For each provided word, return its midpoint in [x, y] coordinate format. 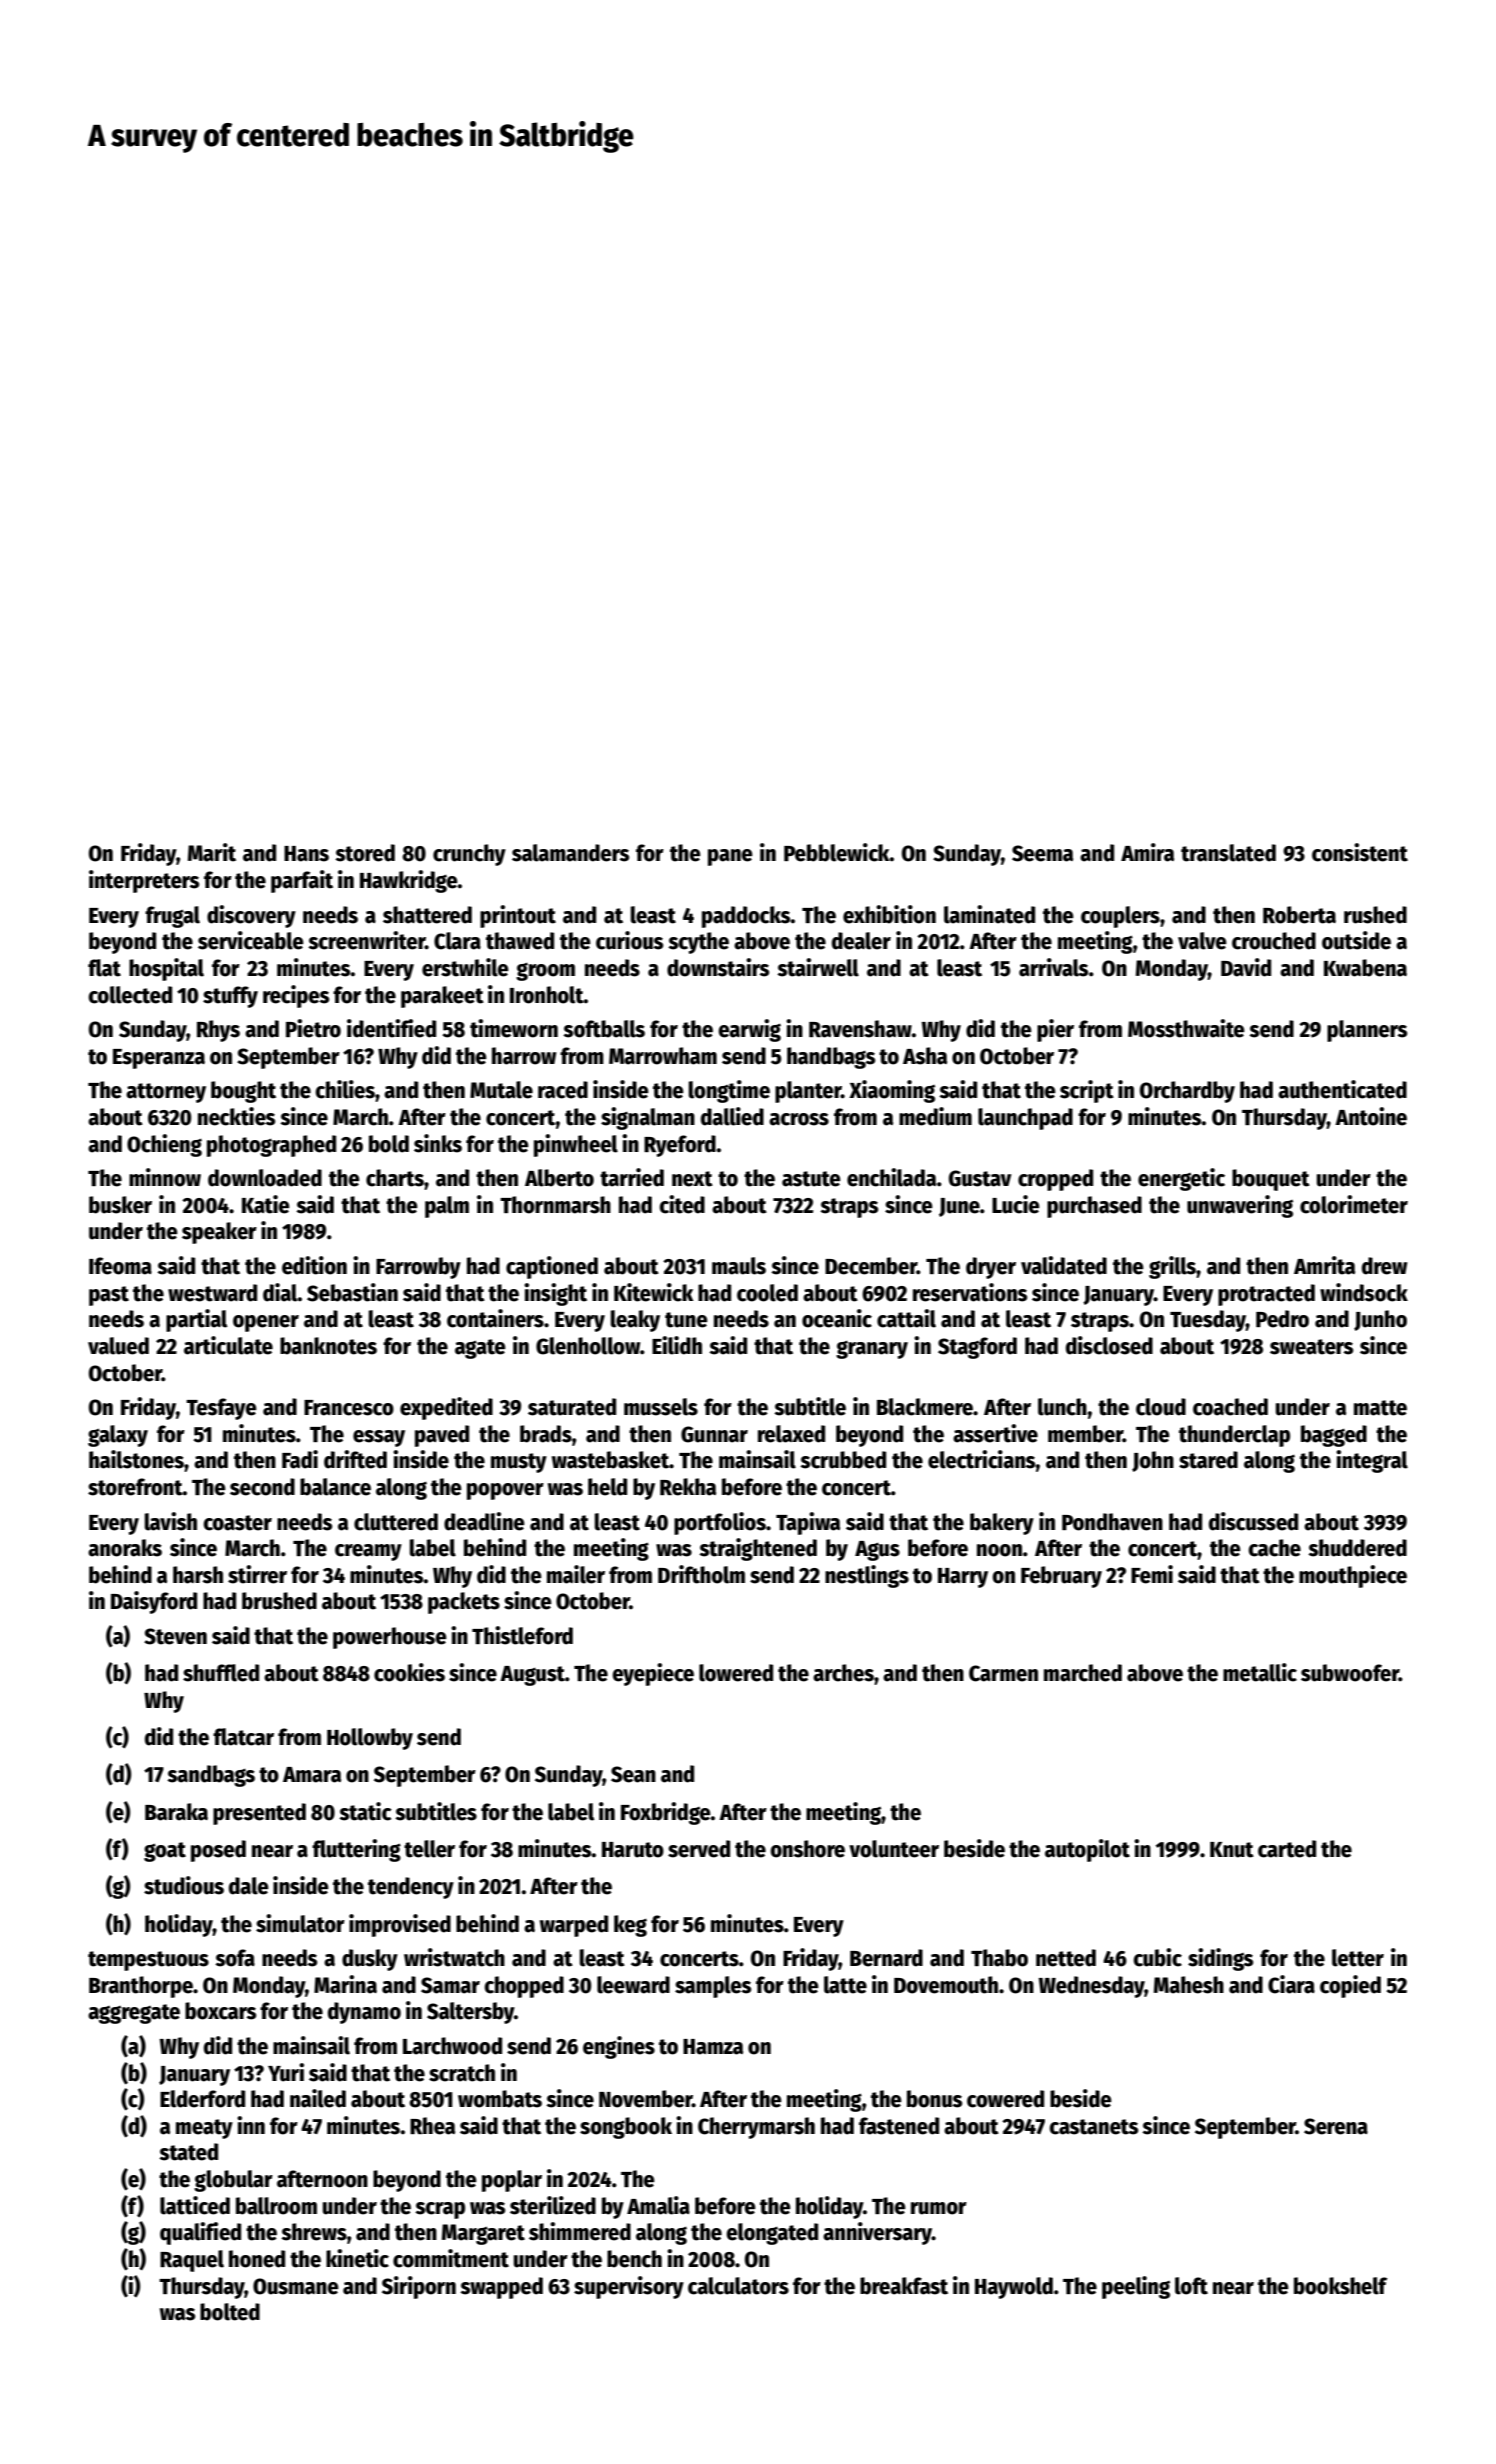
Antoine [1371, 1116]
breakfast [904, 2286]
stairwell [818, 967]
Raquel [192, 2261]
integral [1372, 1461]
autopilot [1087, 1850]
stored [365, 853]
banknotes [328, 1346]
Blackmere [925, 1407]
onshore [807, 1849]
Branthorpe [141, 1987]
